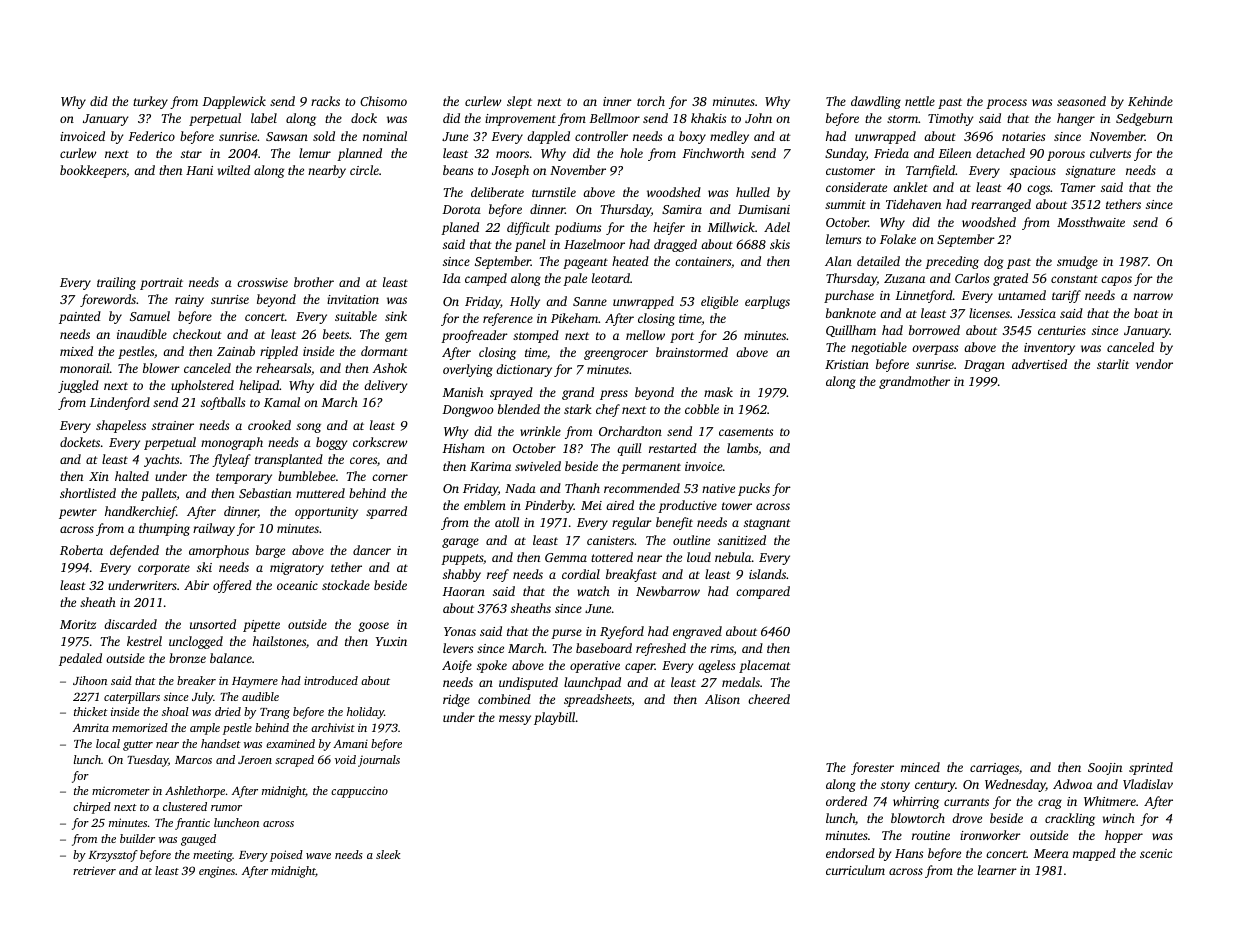 Image resolution: width=1233 pixels, height=952 pixels. I want to click on retriever, so click(94, 870).
